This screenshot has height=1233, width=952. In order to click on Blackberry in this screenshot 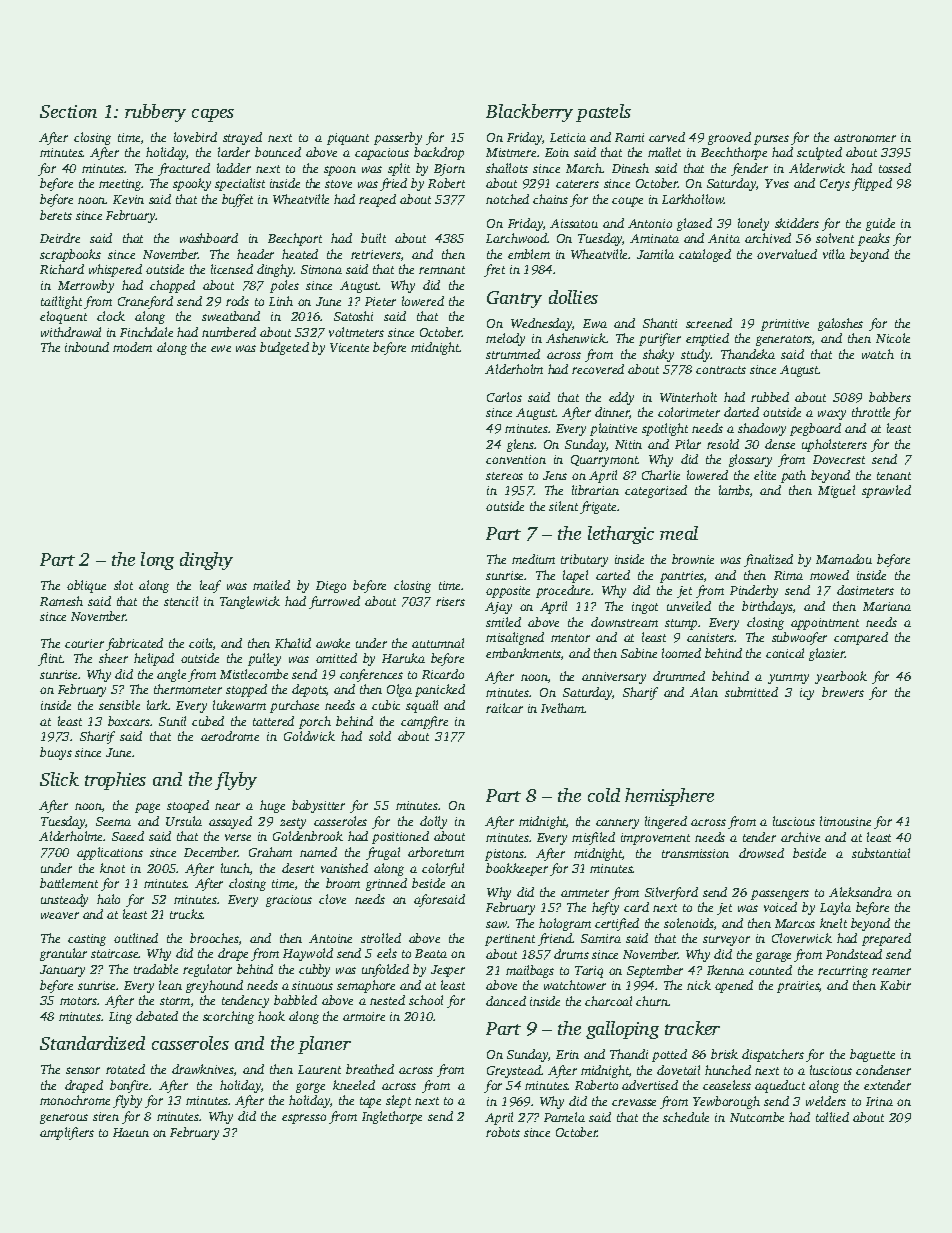, I will do `click(529, 113)`.
